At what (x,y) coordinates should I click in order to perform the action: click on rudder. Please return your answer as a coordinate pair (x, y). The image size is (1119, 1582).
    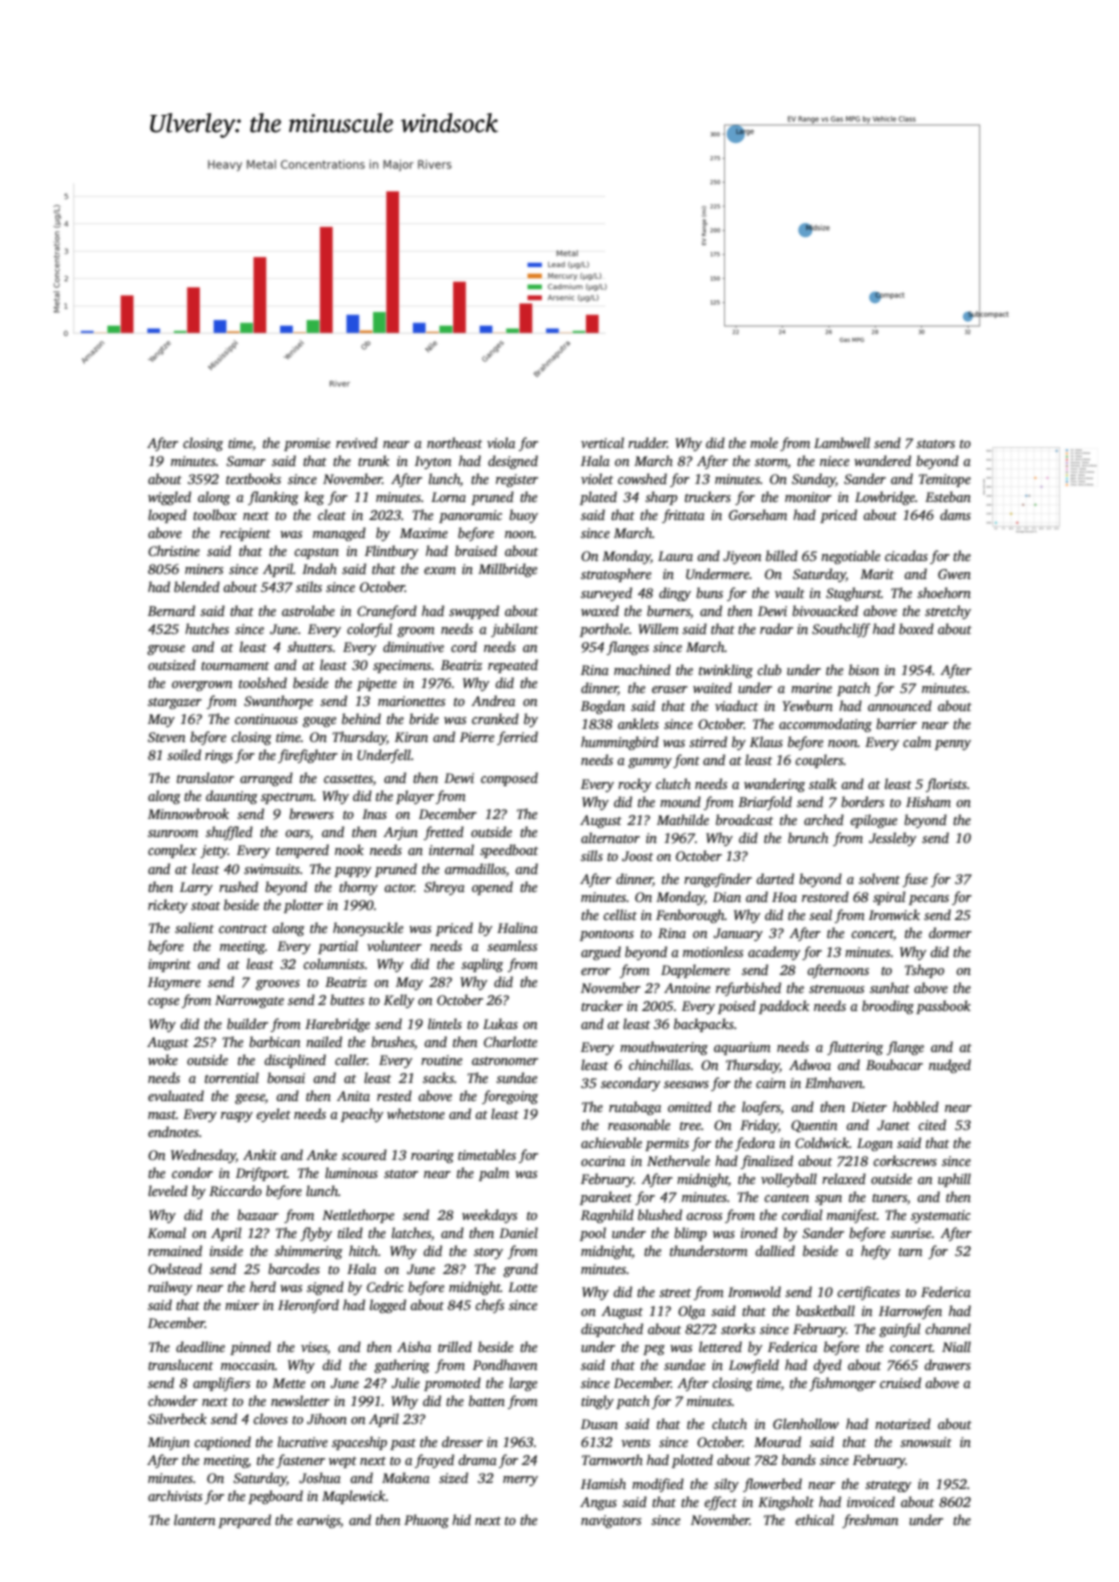
    Looking at the image, I should click on (647, 442).
